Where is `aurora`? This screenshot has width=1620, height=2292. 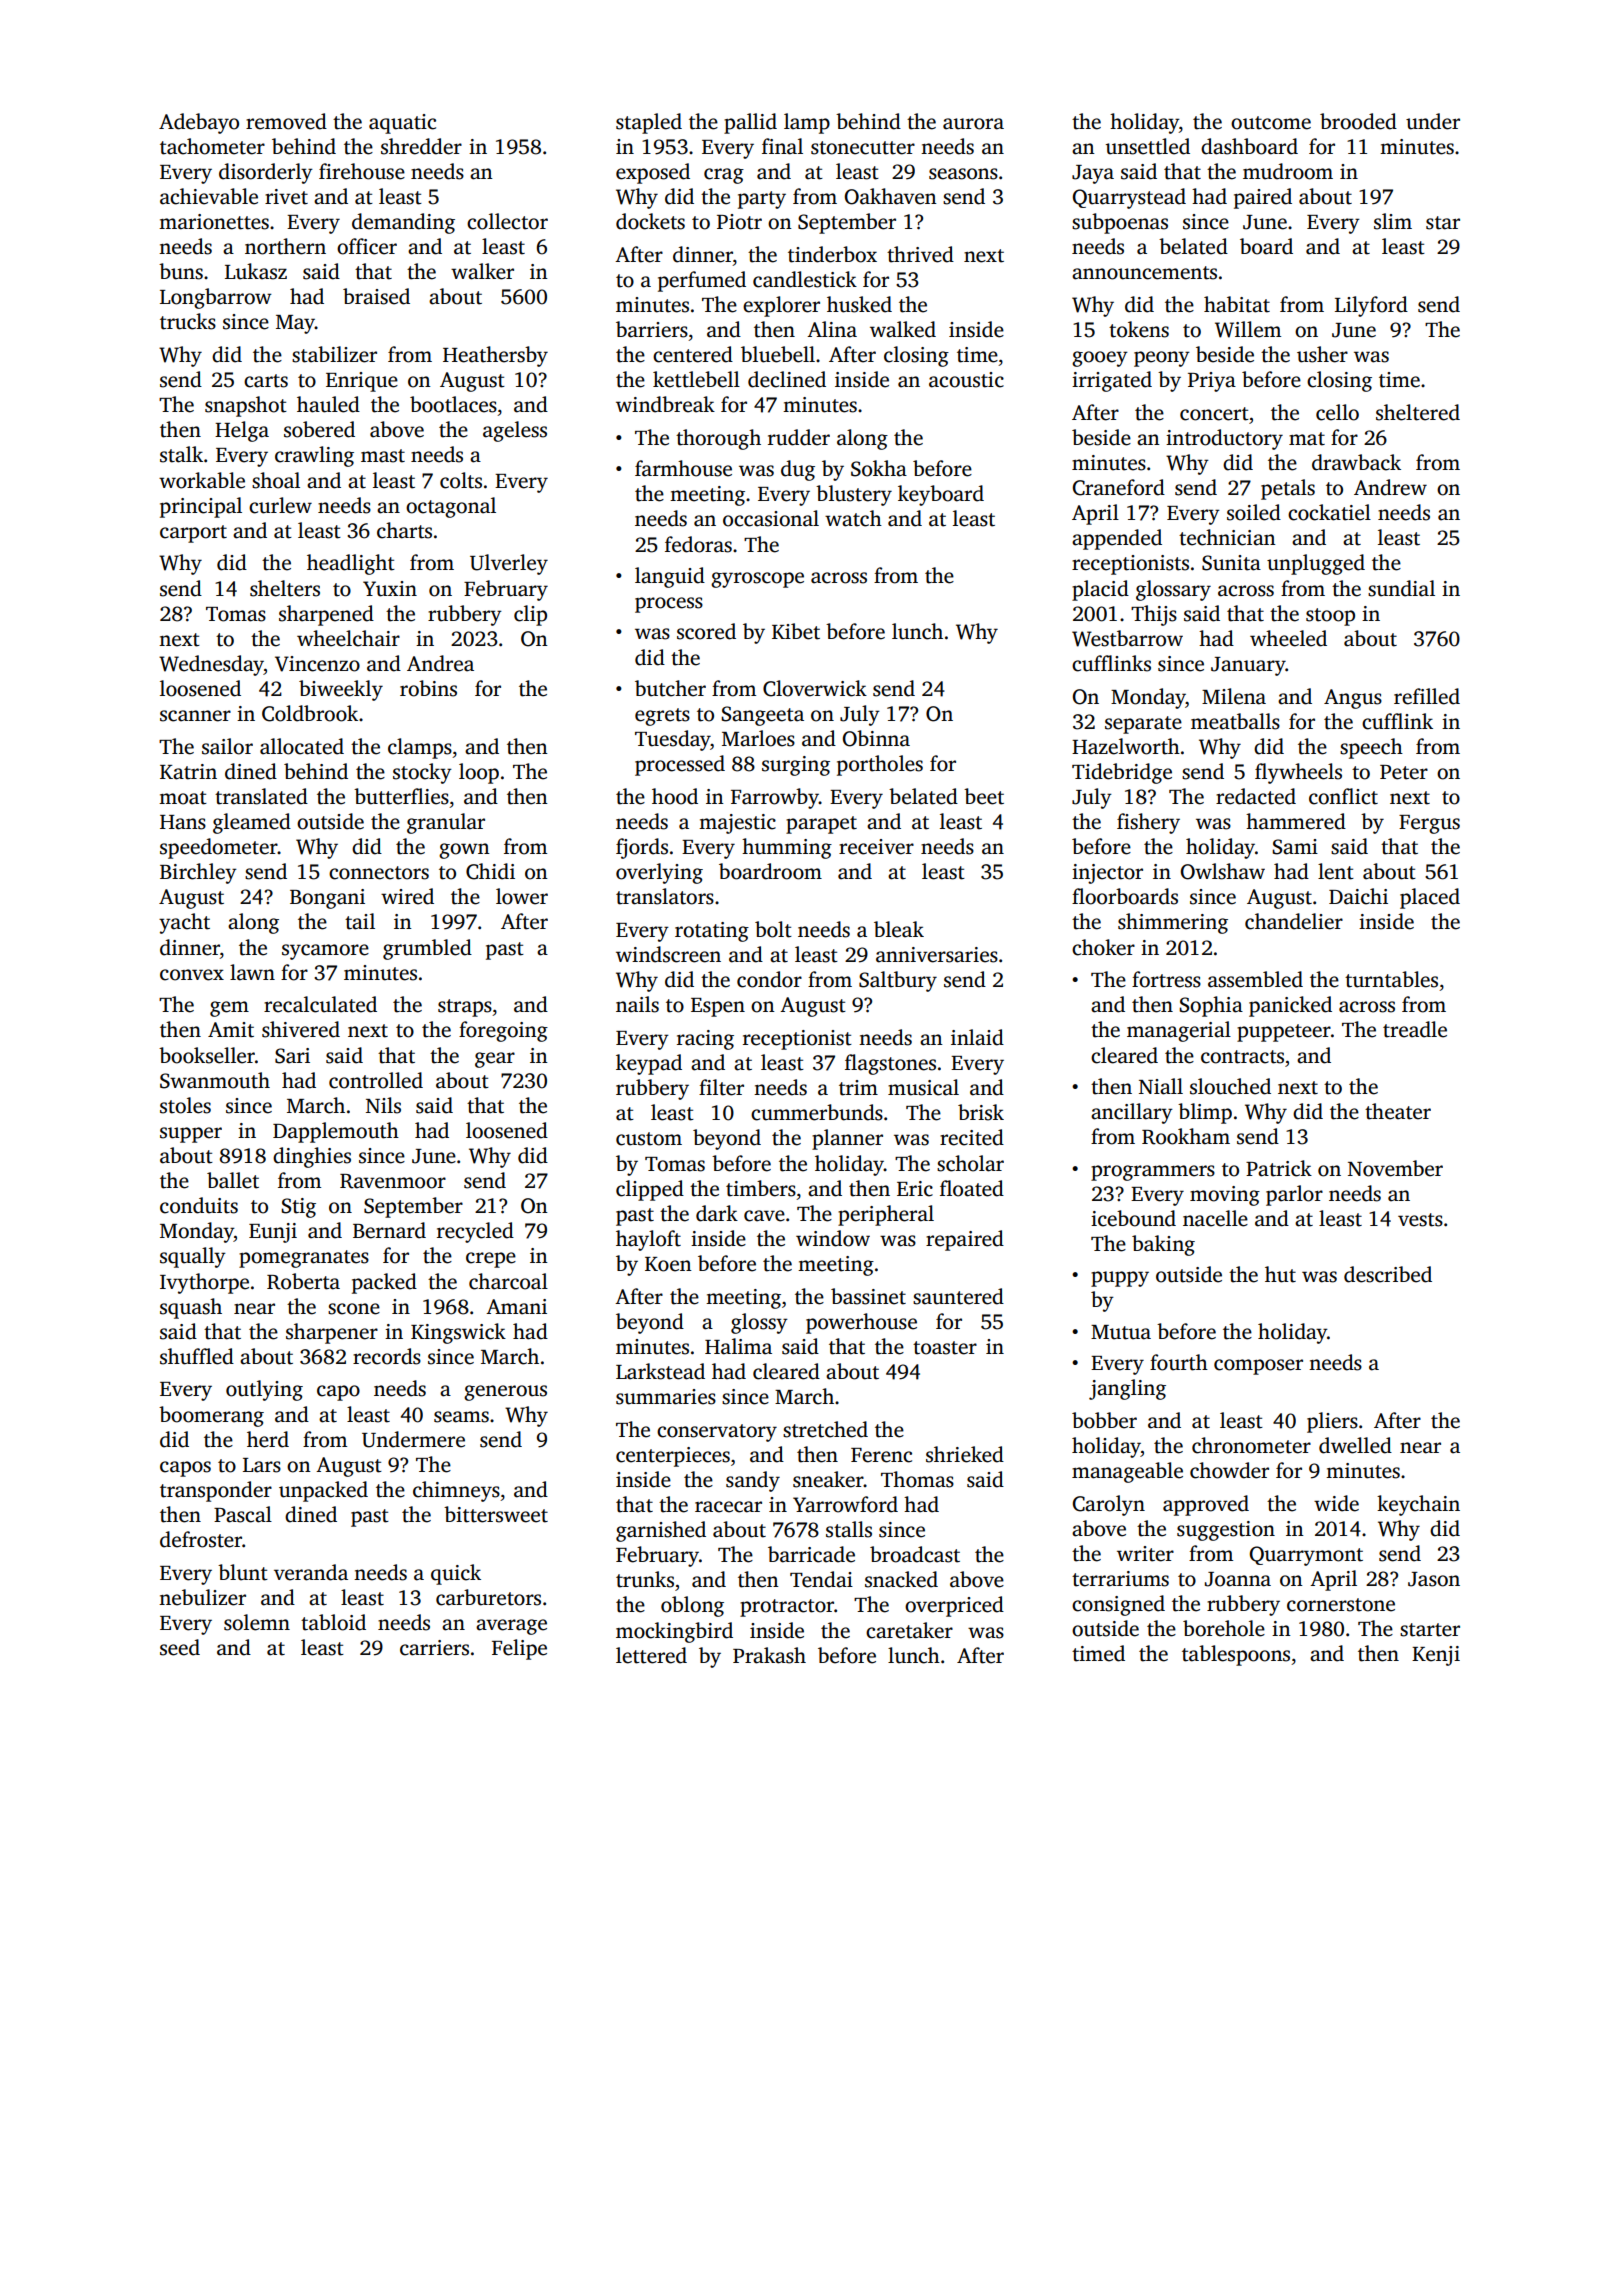
aurora is located at coordinates (973, 124).
